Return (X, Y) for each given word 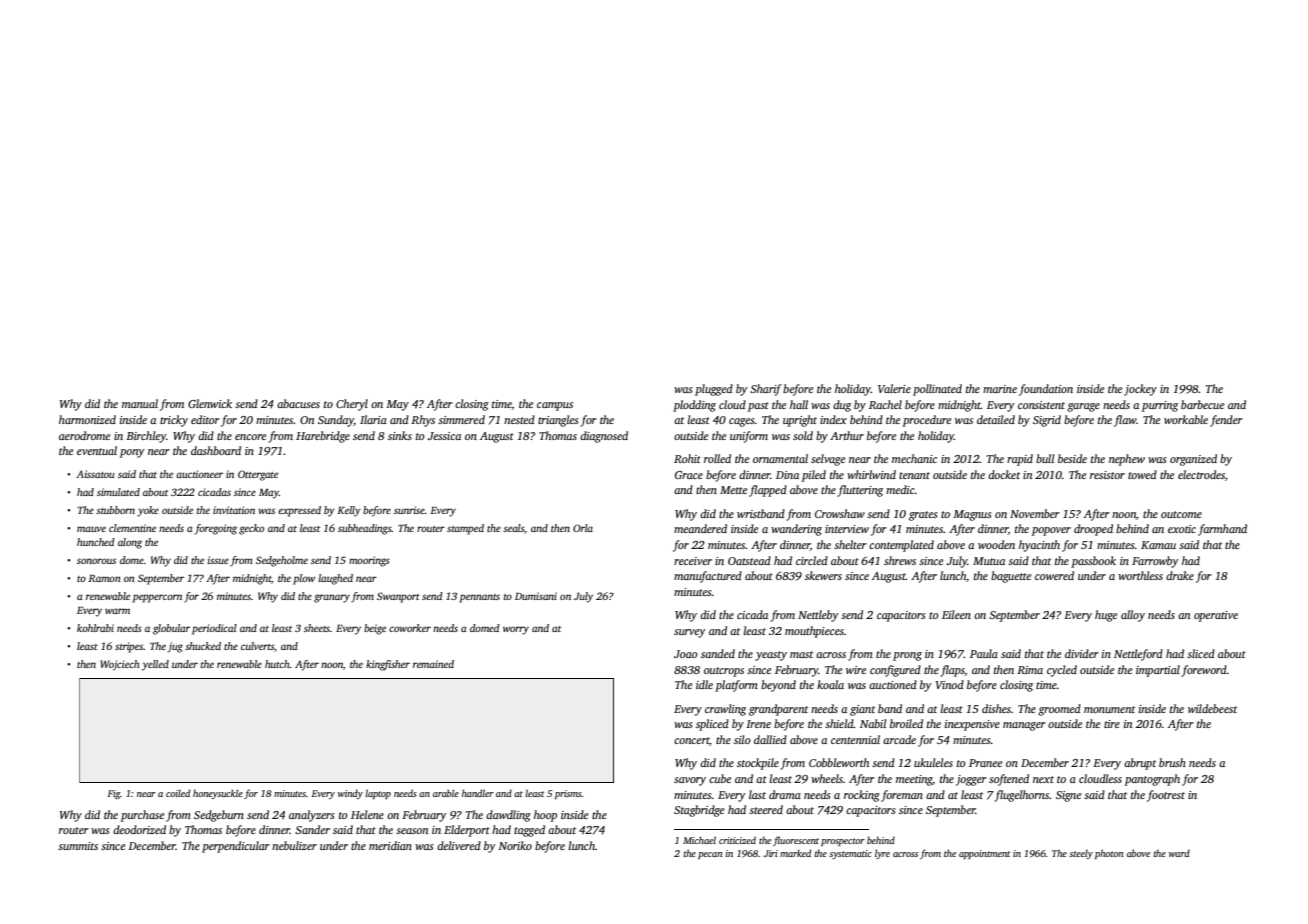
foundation (1046, 390)
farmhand (1222, 530)
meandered (700, 528)
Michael (699, 840)
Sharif (766, 390)
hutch (277, 664)
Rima (1030, 670)
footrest (1166, 796)
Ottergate (258, 475)
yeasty (771, 656)
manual (140, 403)
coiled (178, 793)
